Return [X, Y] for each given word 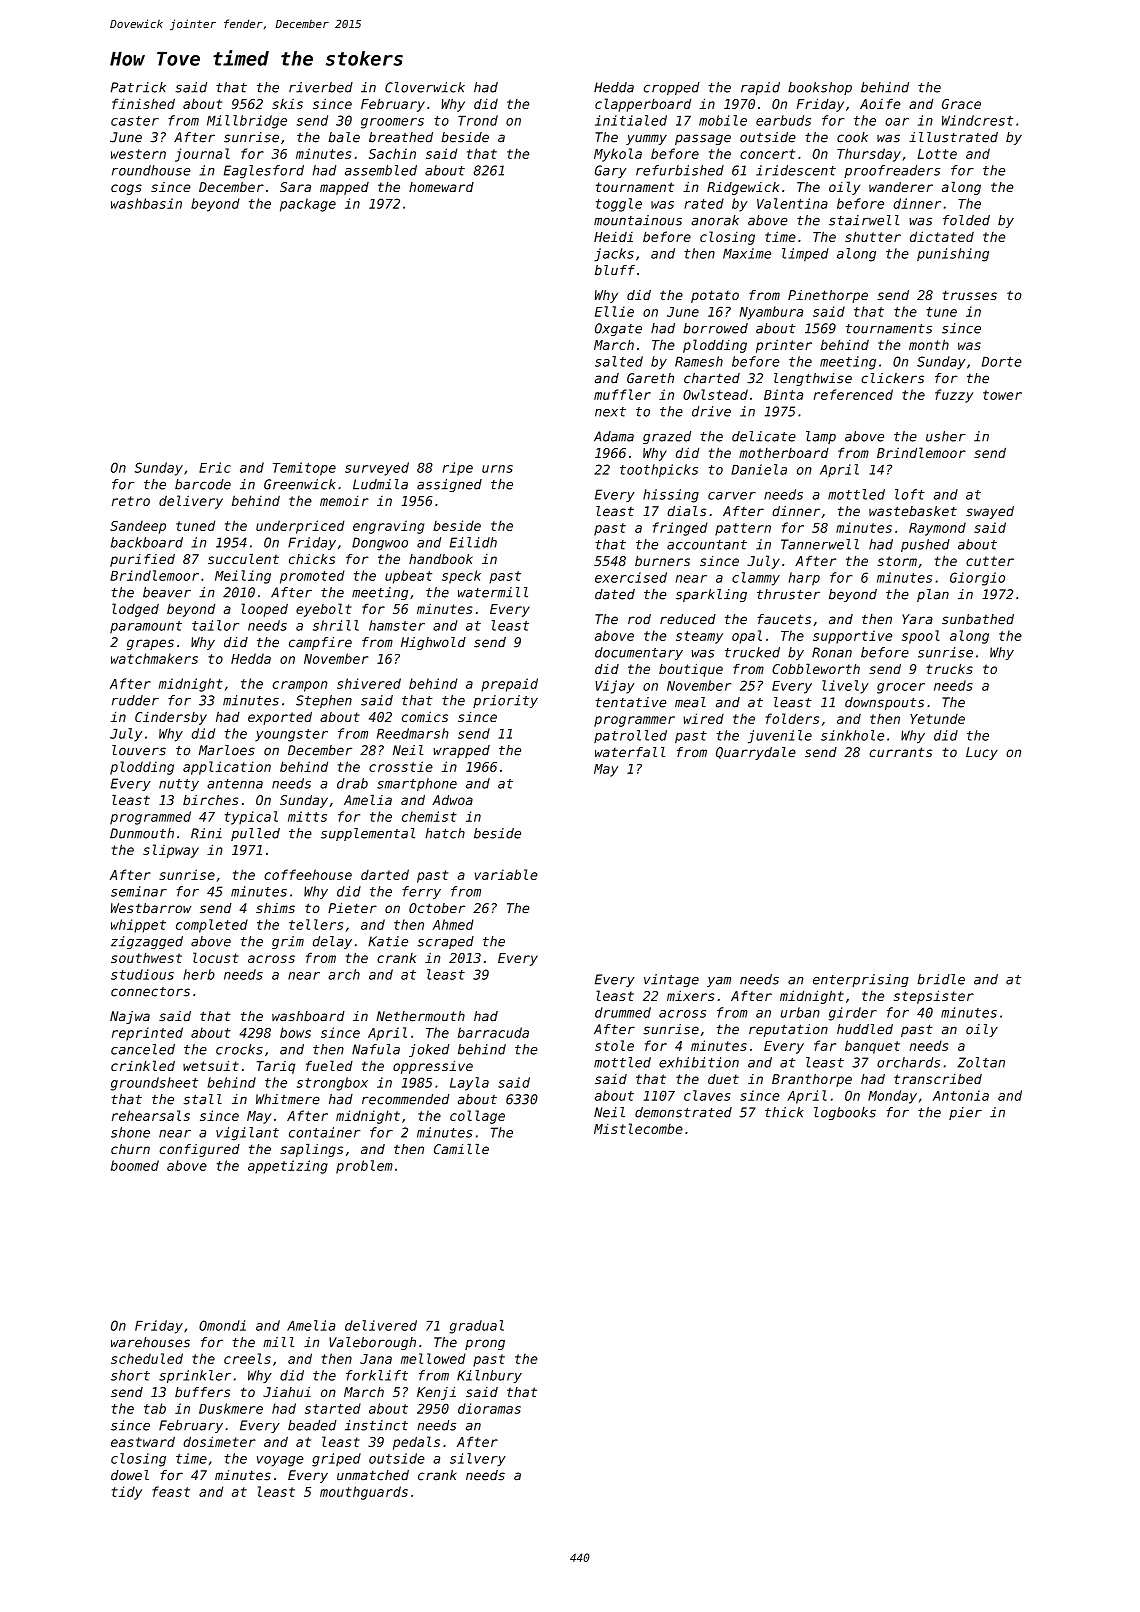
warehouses [150, 1342]
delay [332, 942]
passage [703, 139]
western [138, 154]
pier [965, 1113]
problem [364, 1167]
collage [477, 1117]
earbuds [783, 120]
